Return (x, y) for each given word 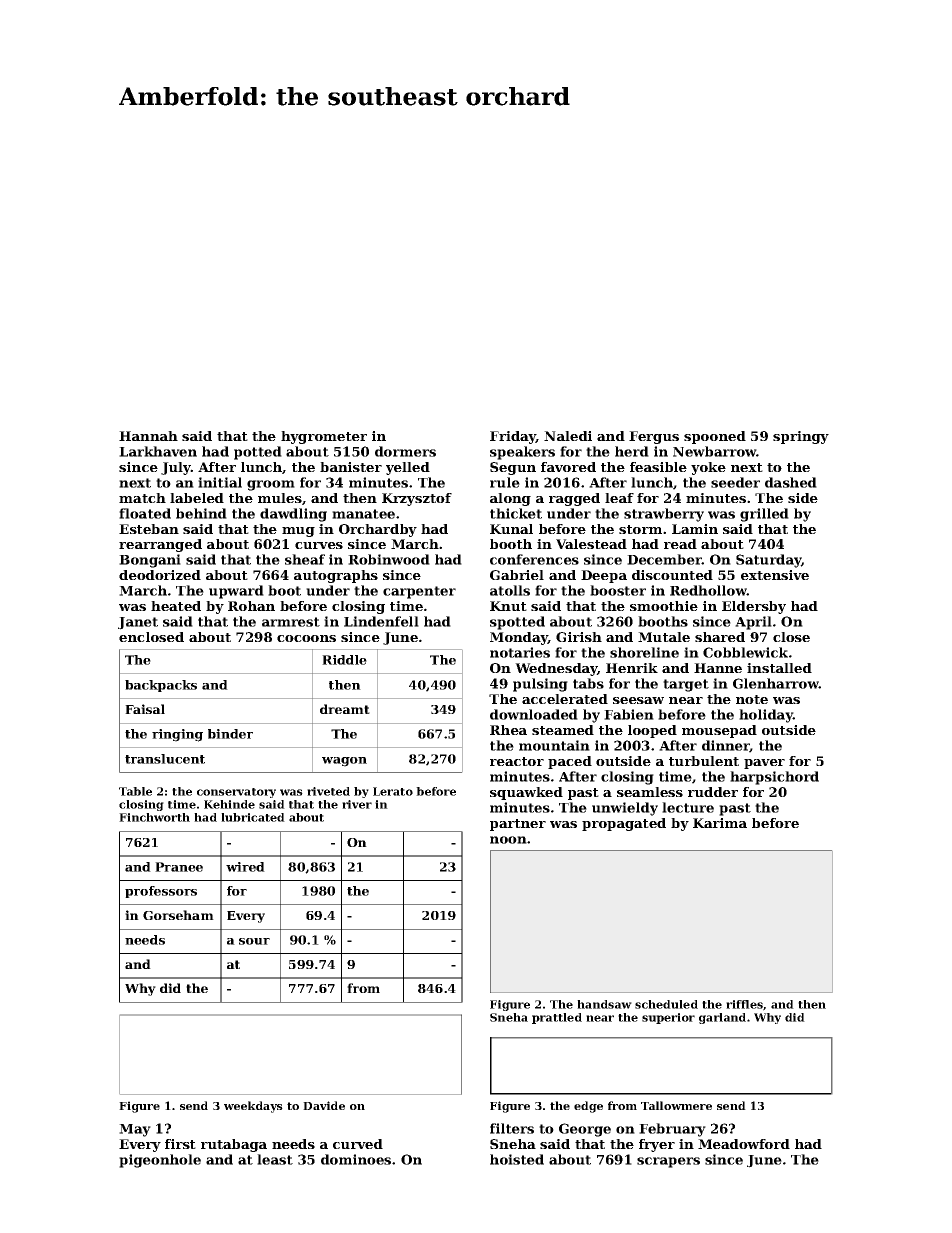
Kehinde (229, 804)
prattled (557, 1018)
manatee (363, 514)
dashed (791, 482)
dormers (405, 451)
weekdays (253, 1107)
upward (236, 592)
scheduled (666, 1004)
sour (254, 941)
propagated (624, 824)
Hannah (148, 436)
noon (508, 840)
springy (801, 437)
